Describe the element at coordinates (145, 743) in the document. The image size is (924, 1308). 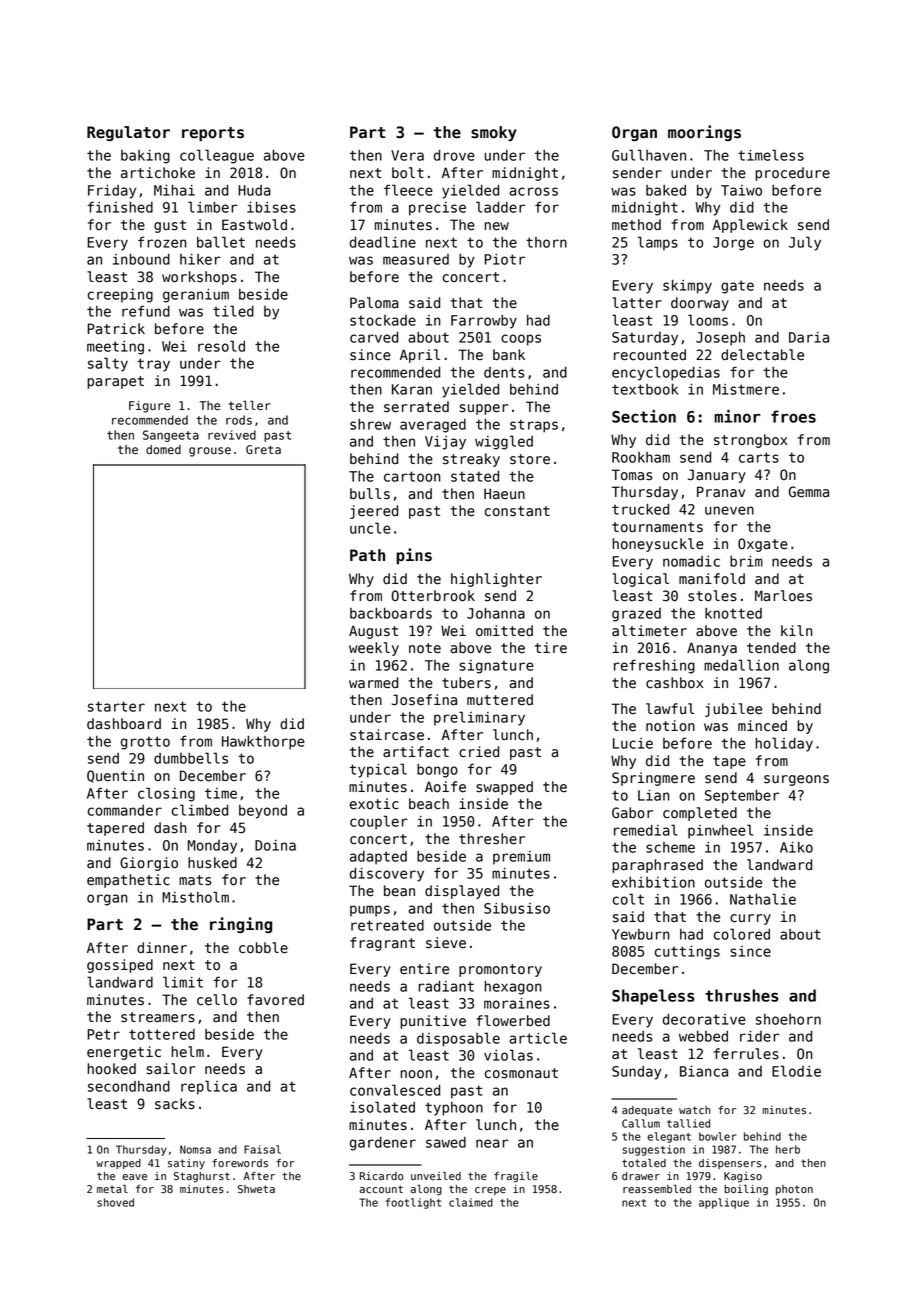
I see `grotto` at that location.
